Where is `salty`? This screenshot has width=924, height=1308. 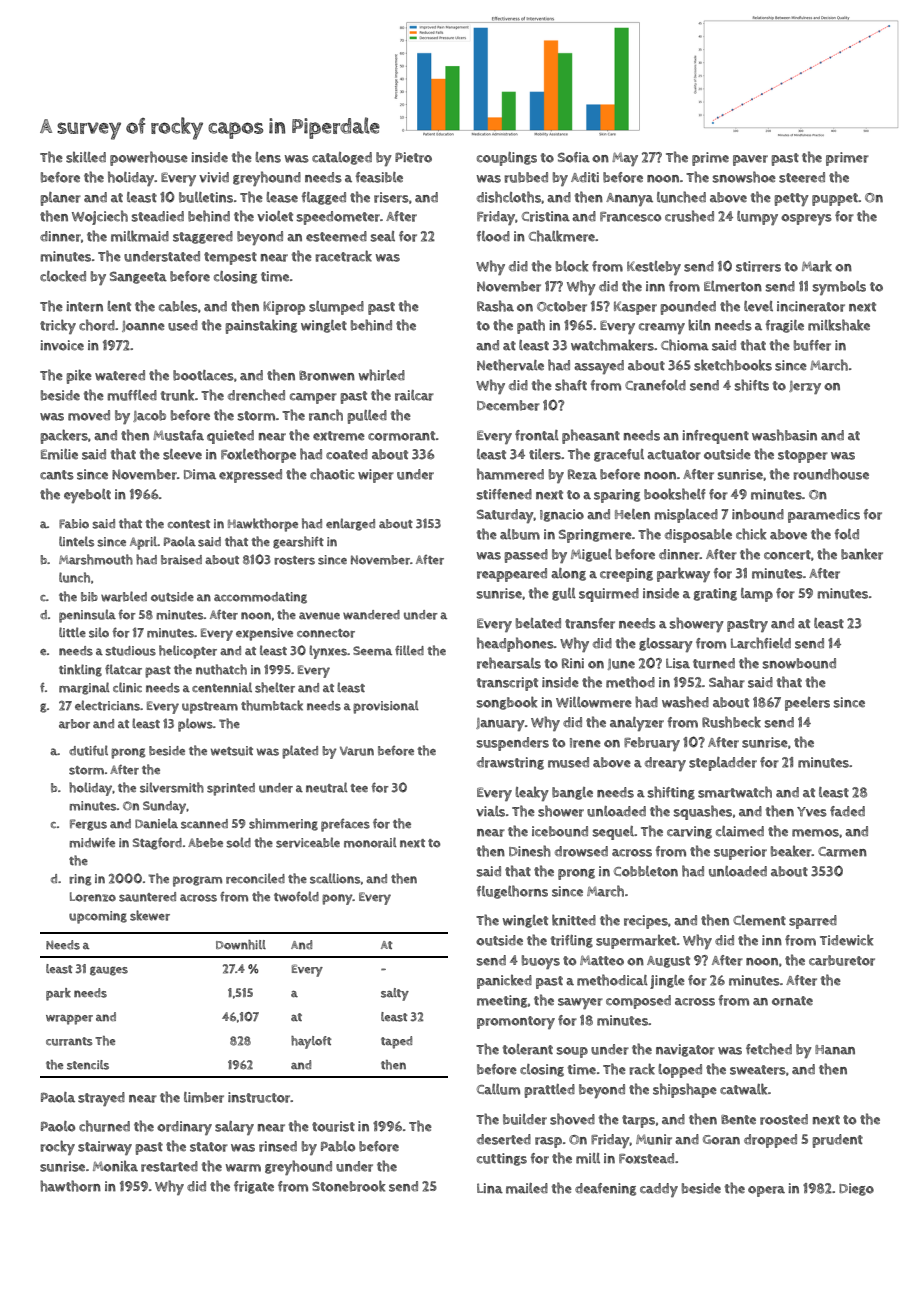
salty is located at coordinates (395, 994).
